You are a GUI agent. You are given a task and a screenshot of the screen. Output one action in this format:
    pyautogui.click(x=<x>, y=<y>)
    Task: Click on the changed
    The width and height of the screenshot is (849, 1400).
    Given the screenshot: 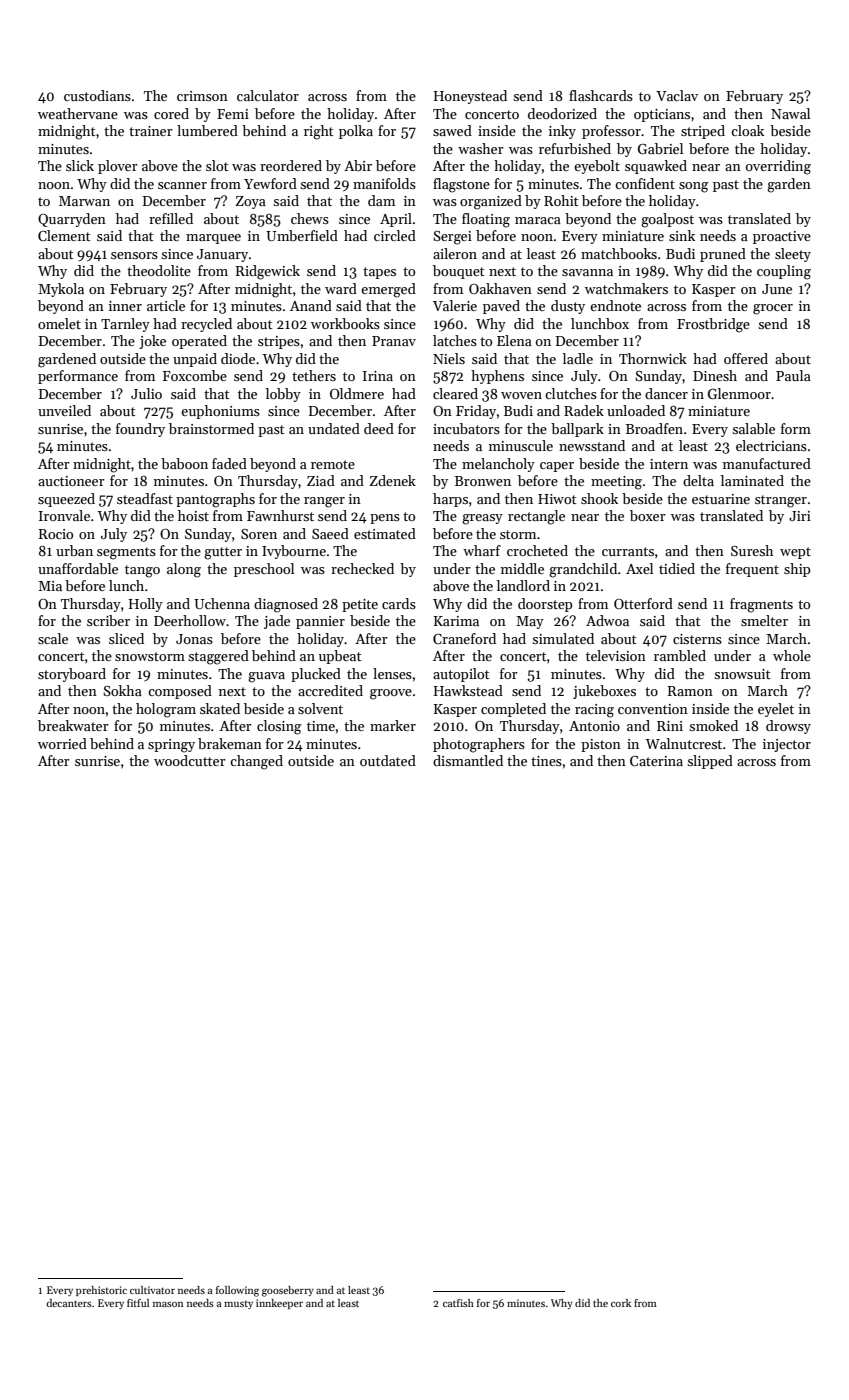 What is the action you would take?
    pyautogui.click(x=256, y=762)
